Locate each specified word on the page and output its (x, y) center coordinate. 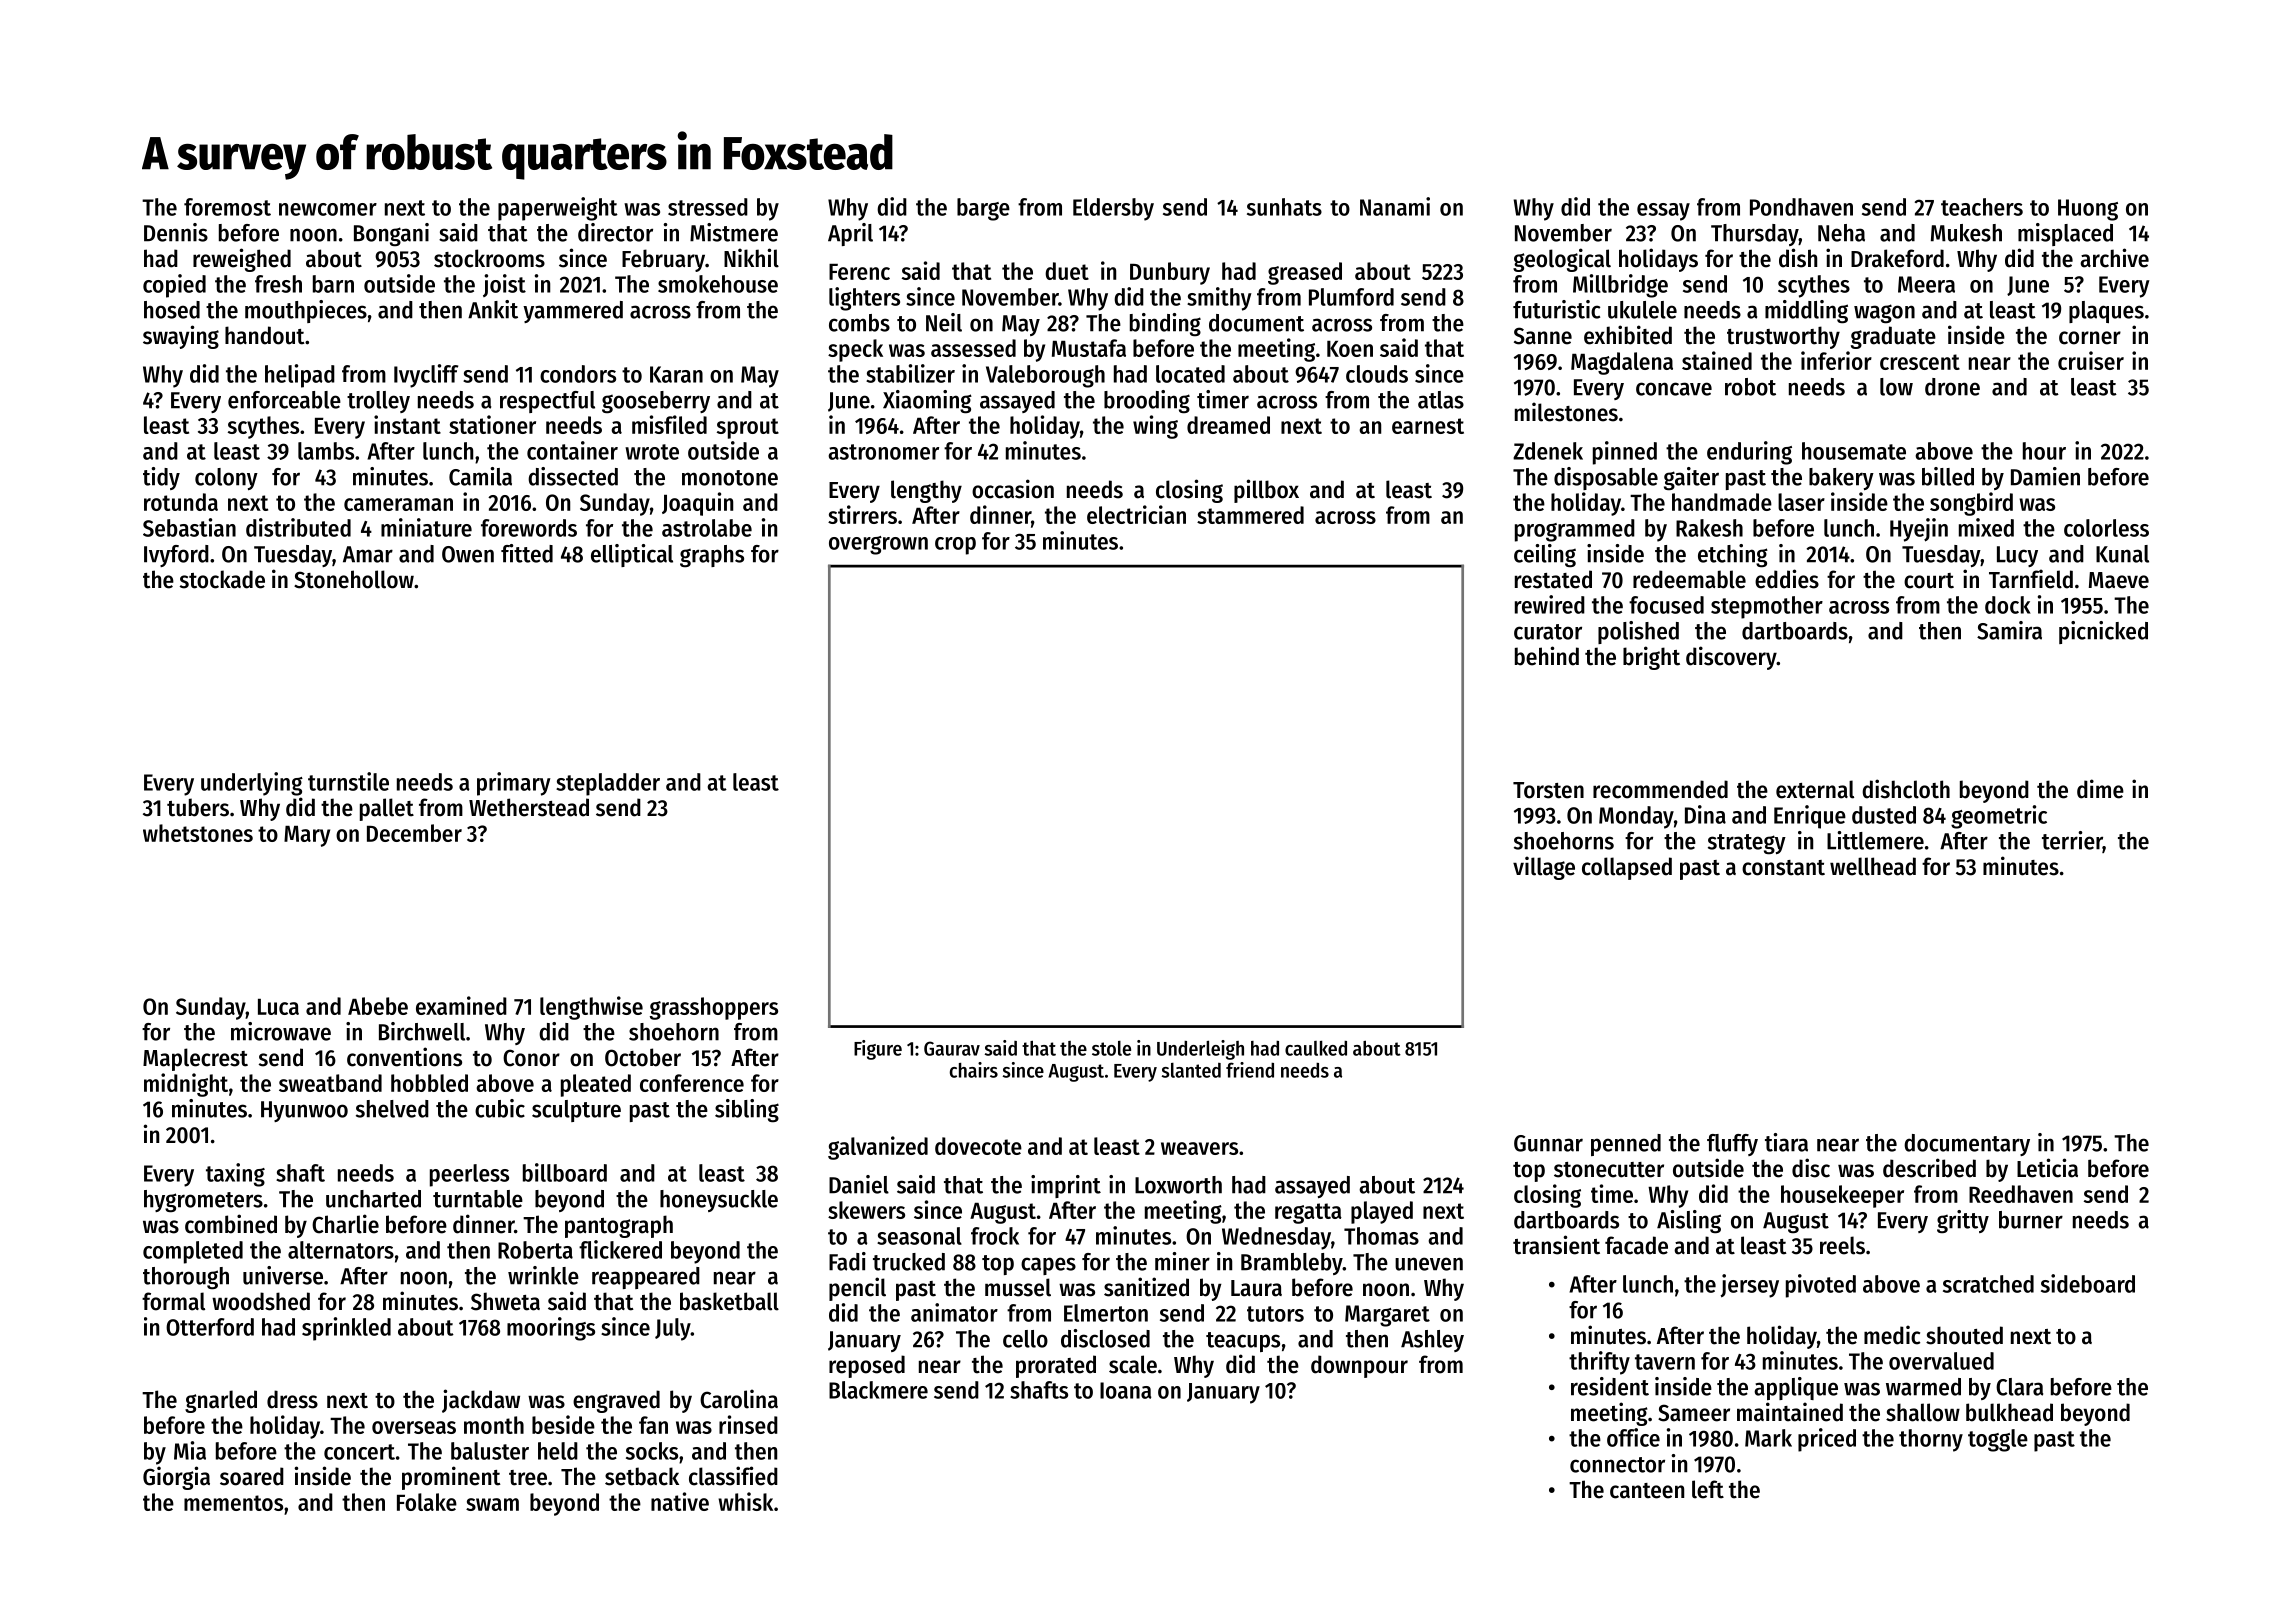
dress (292, 1399)
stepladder (608, 784)
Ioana (1125, 1390)
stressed (708, 207)
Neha (1841, 233)
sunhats (1284, 207)
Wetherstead (529, 807)
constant (1783, 868)
